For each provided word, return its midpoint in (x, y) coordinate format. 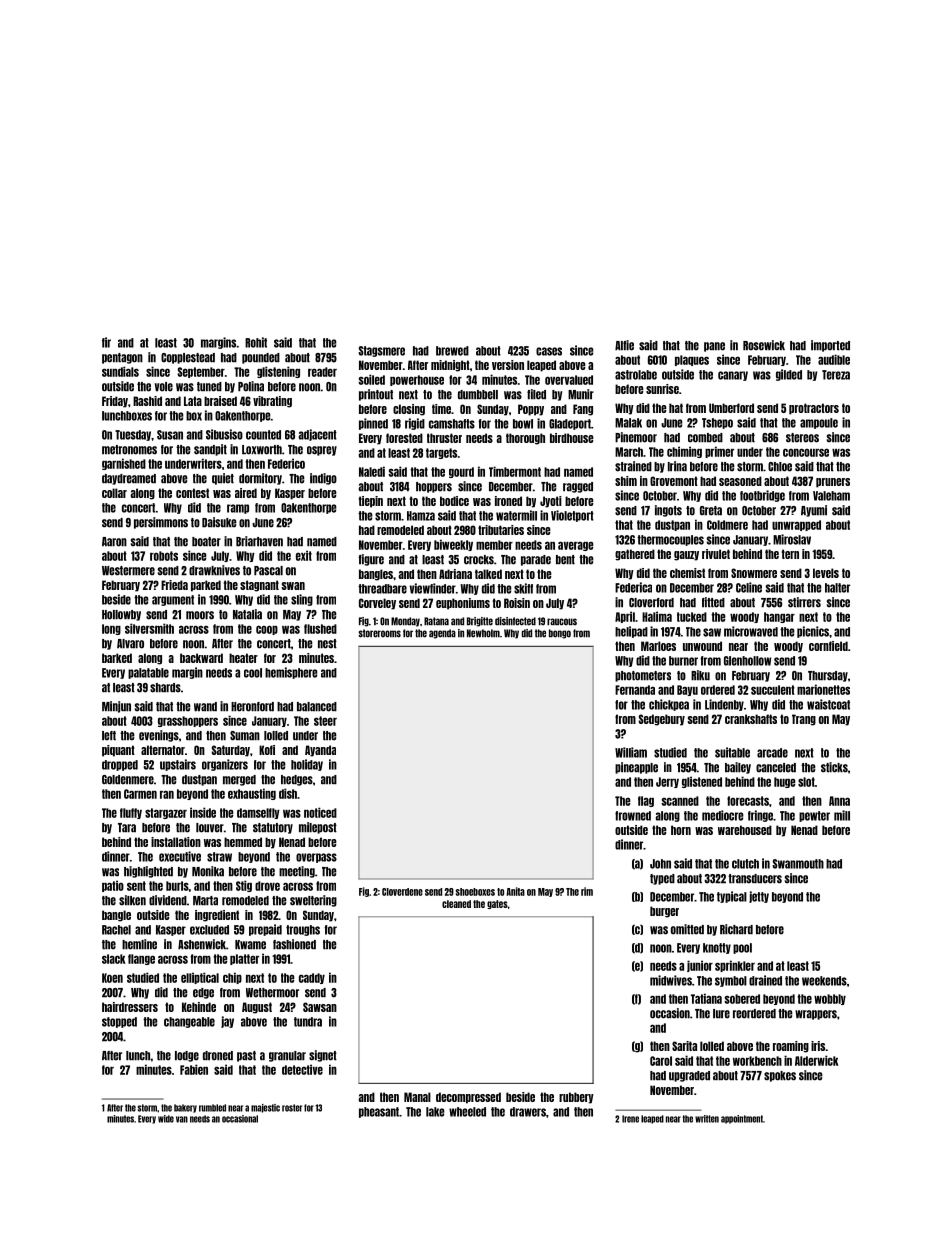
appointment (742, 1119)
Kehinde (199, 1007)
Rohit (256, 342)
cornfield (828, 646)
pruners (833, 483)
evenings (159, 736)
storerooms (379, 633)
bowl (523, 424)
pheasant (379, 1112)
